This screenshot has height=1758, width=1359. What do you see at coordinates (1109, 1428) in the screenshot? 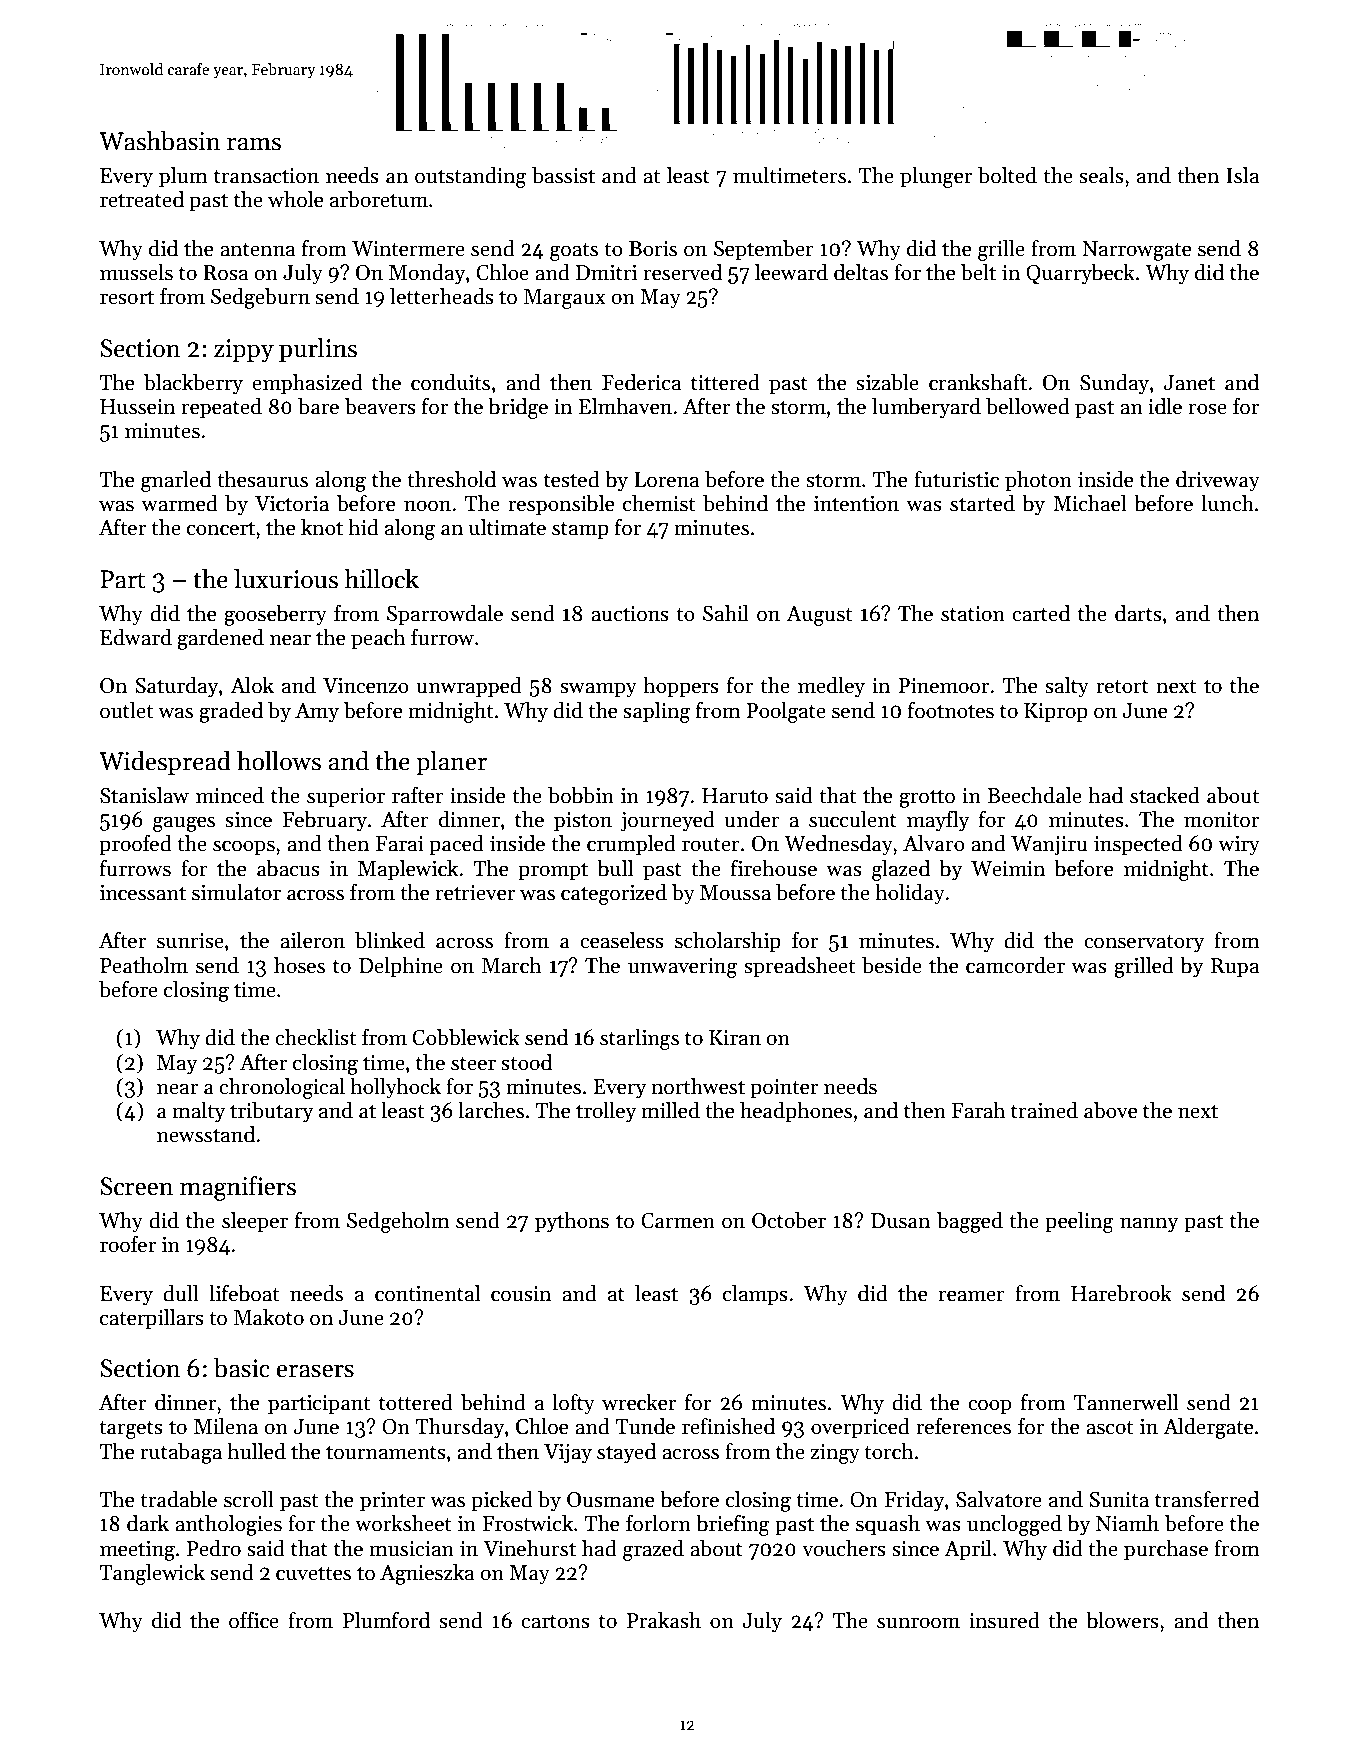
I see `ascot` at bounding box center [1109, 1428].
